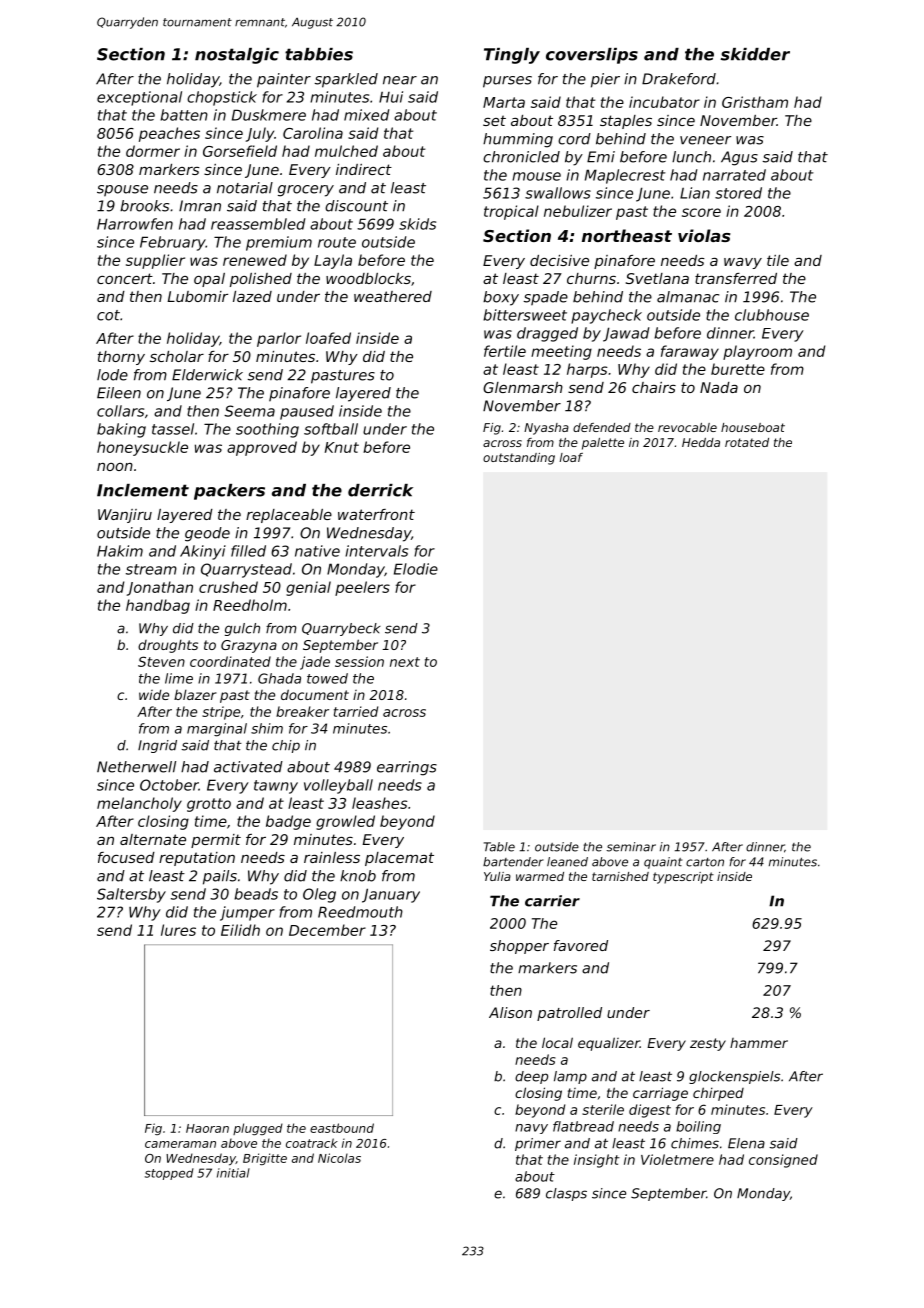  What do you see at coordinates (657, 278) in the screenshot?
I see `Svetlana` at bounding box center [657, 278].
